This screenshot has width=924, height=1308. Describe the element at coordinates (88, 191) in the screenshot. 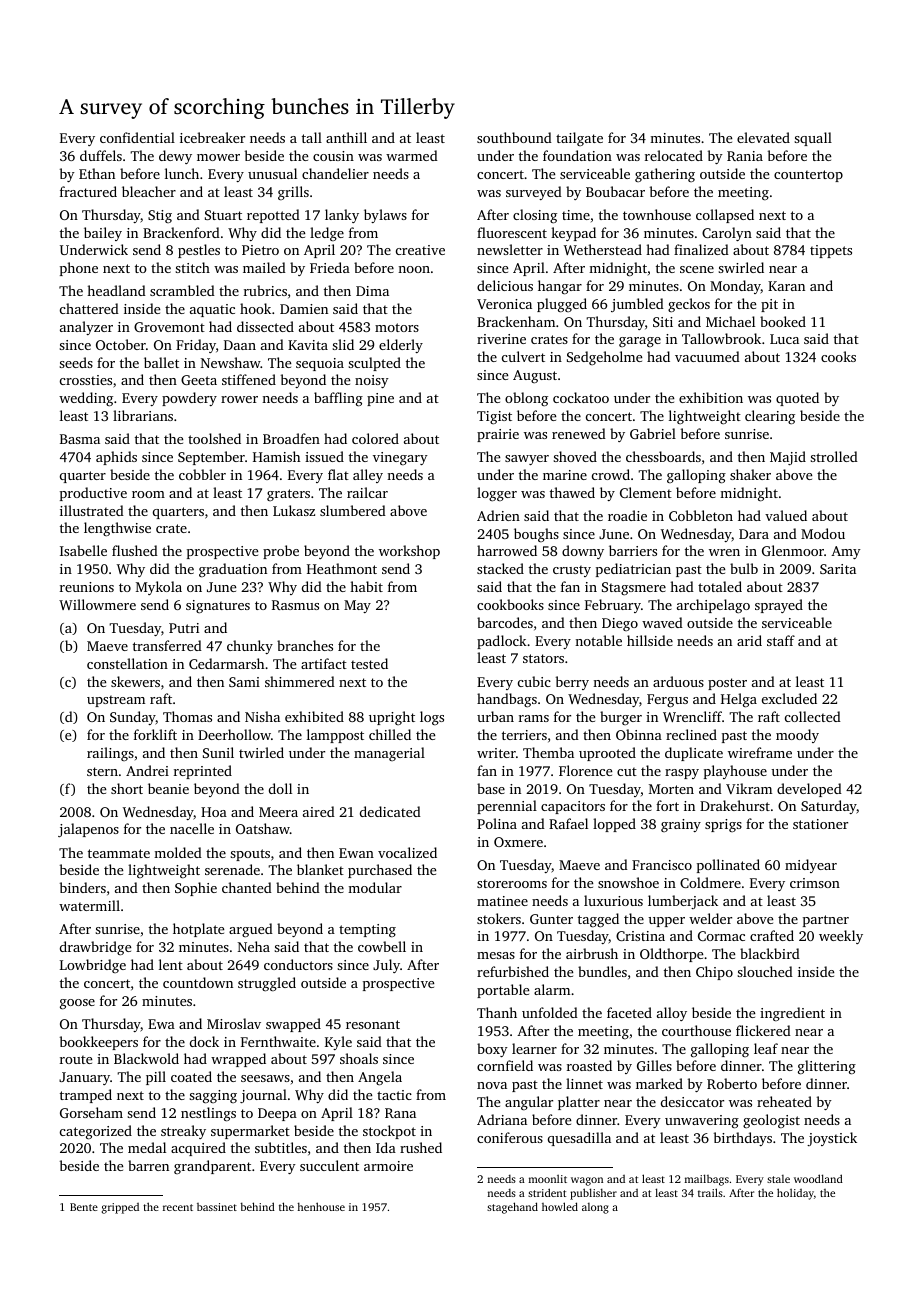

I see `fractured` at that location.
